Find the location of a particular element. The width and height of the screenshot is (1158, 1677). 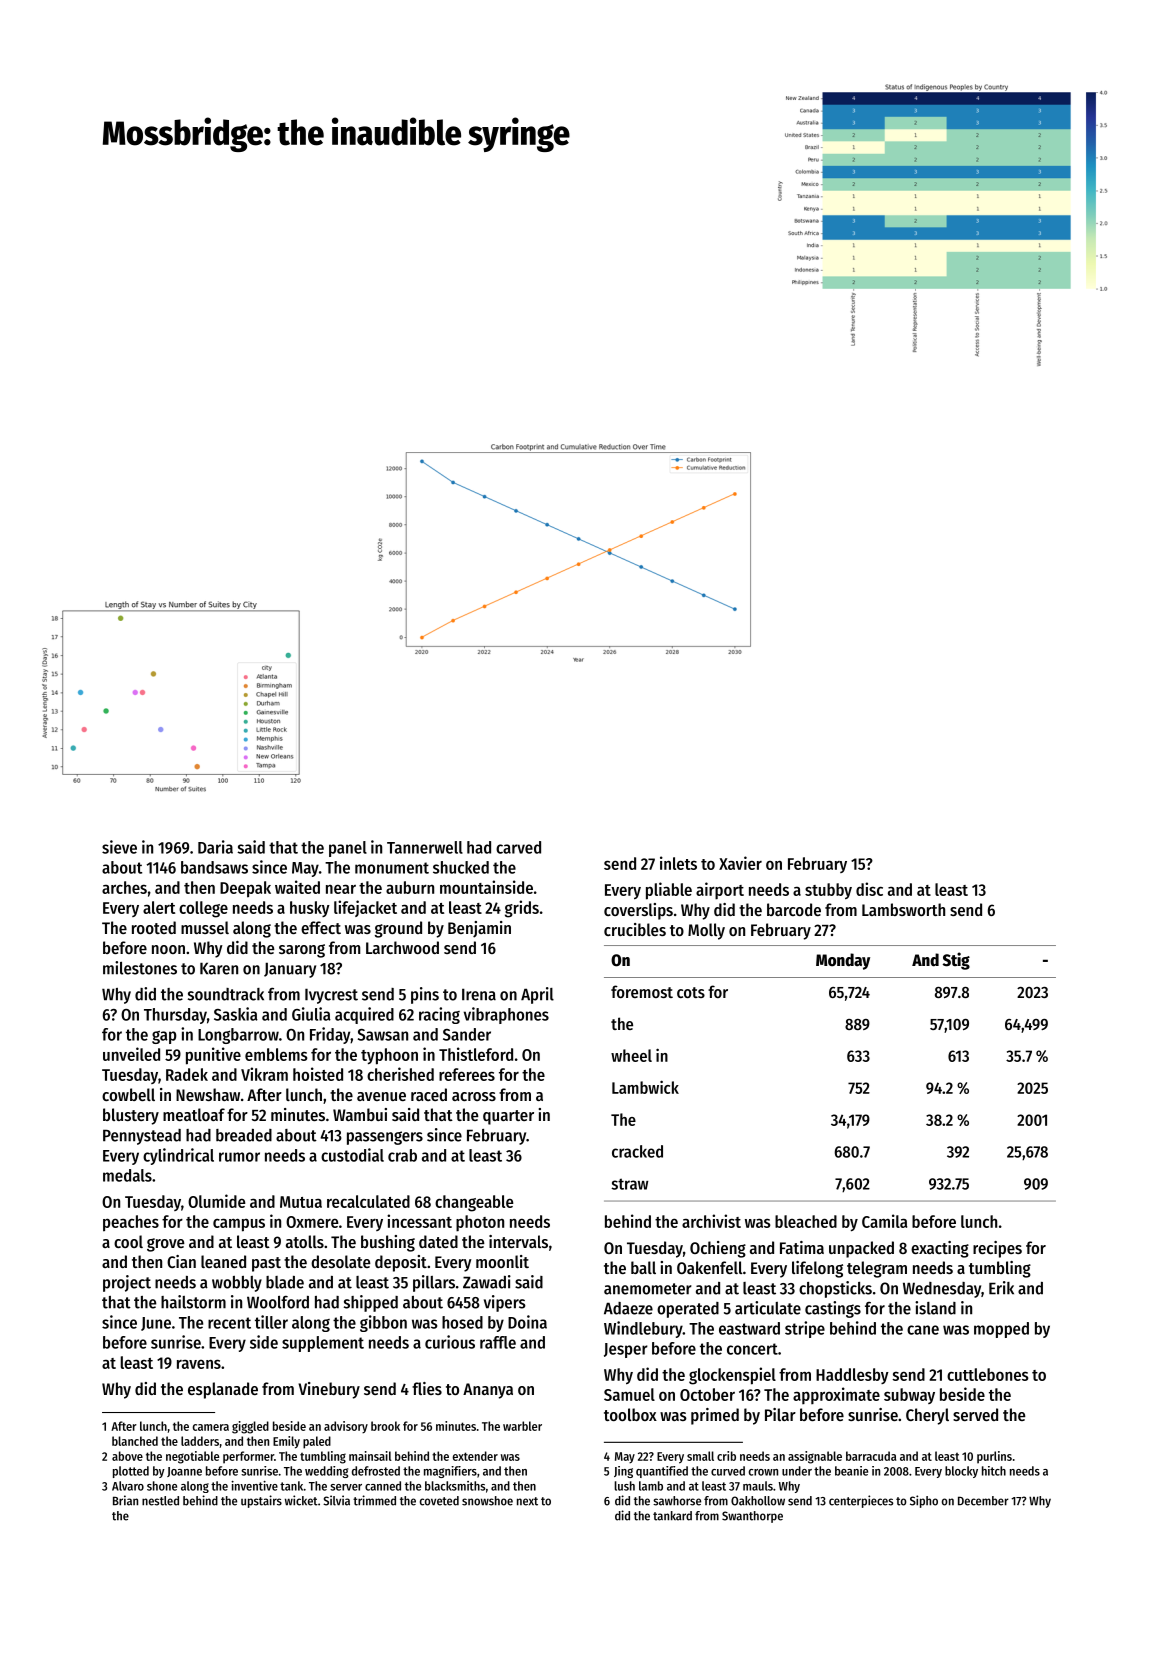

disc is located at coordinates (869, 889).
